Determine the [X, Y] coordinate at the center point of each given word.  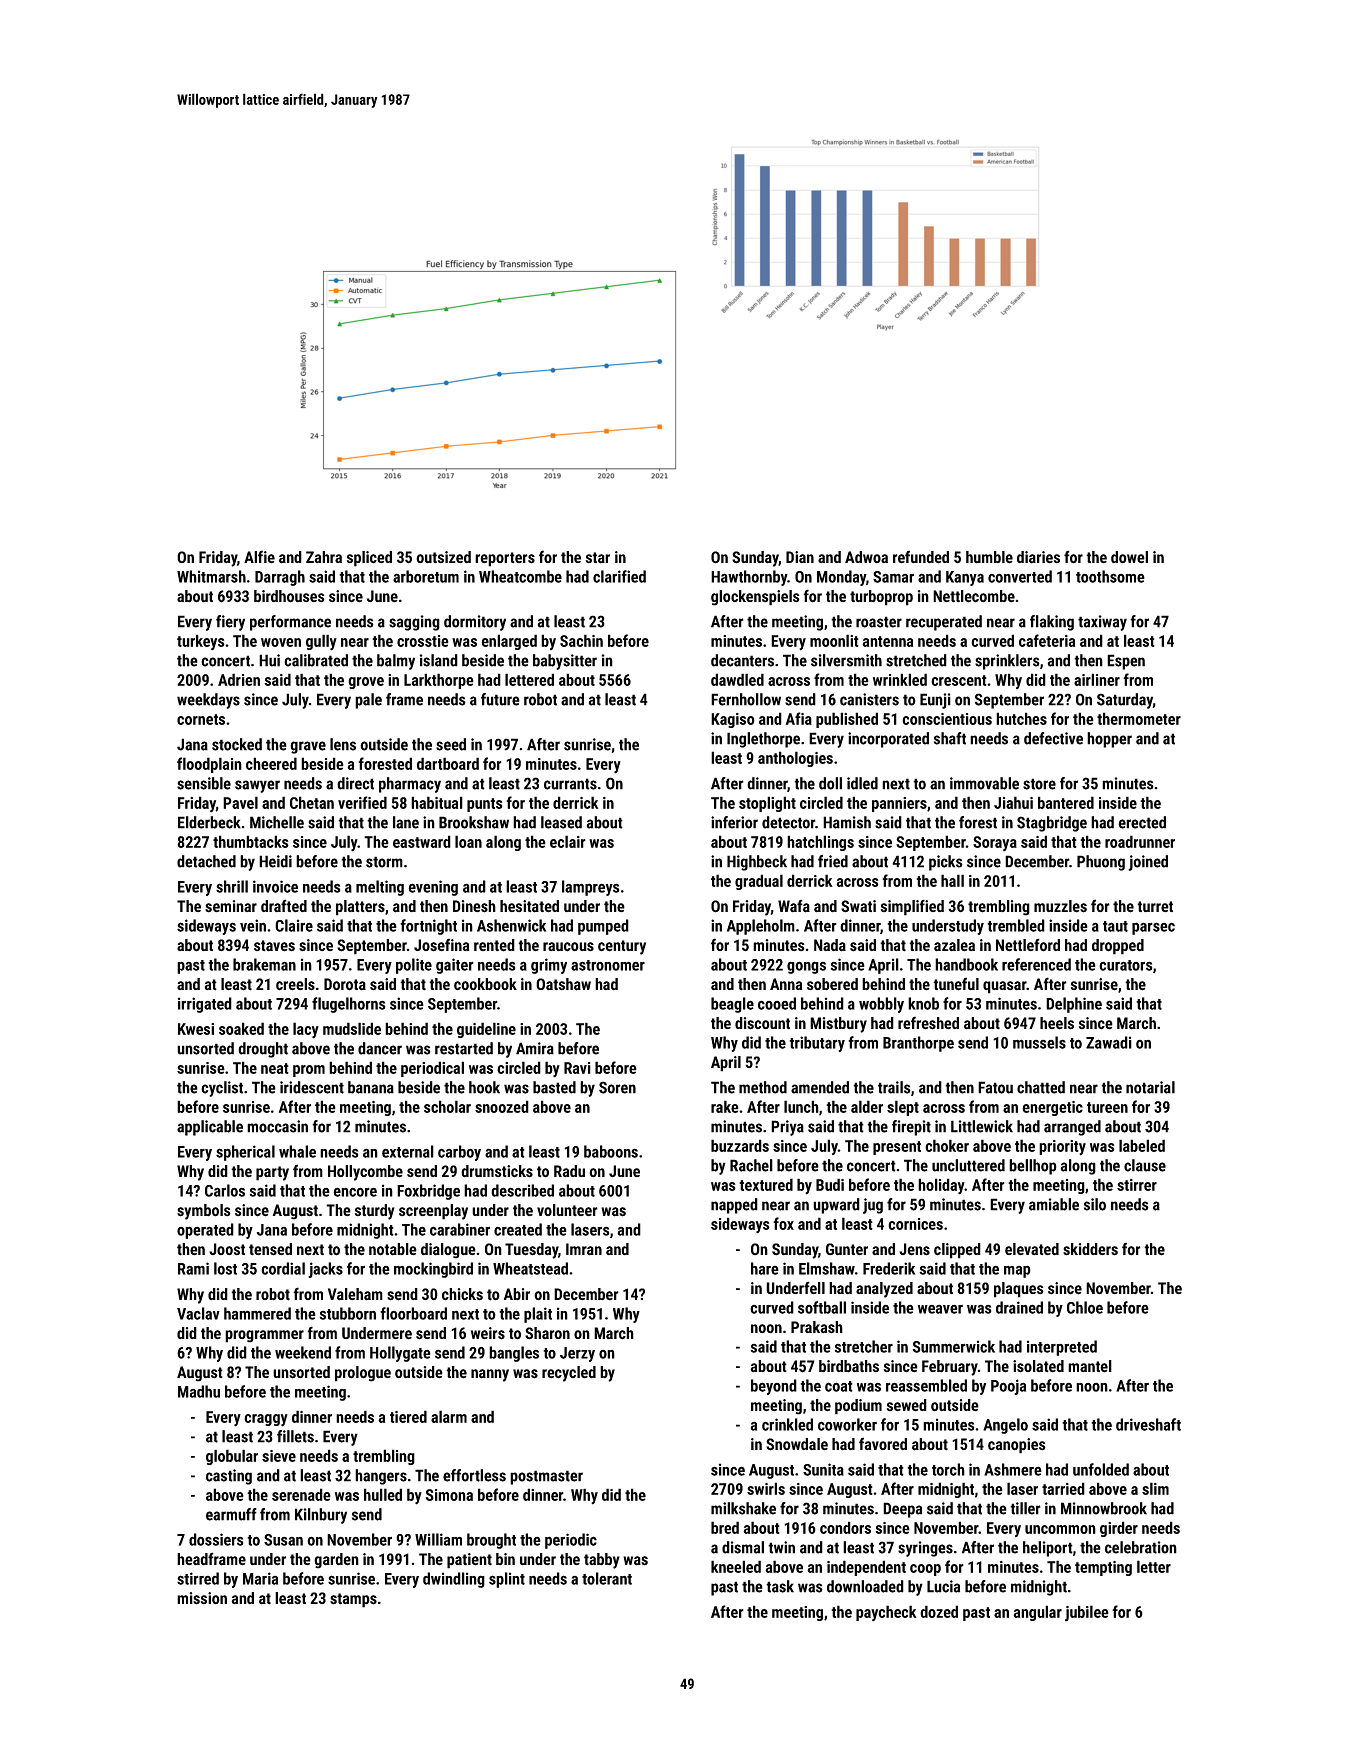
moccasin [277, 1126]
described [522, 1190]
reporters [505, 559]
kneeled [736, 1566]
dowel [1129, 557]
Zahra [324, 557]
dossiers [216, 1539]
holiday [941, 1186]
